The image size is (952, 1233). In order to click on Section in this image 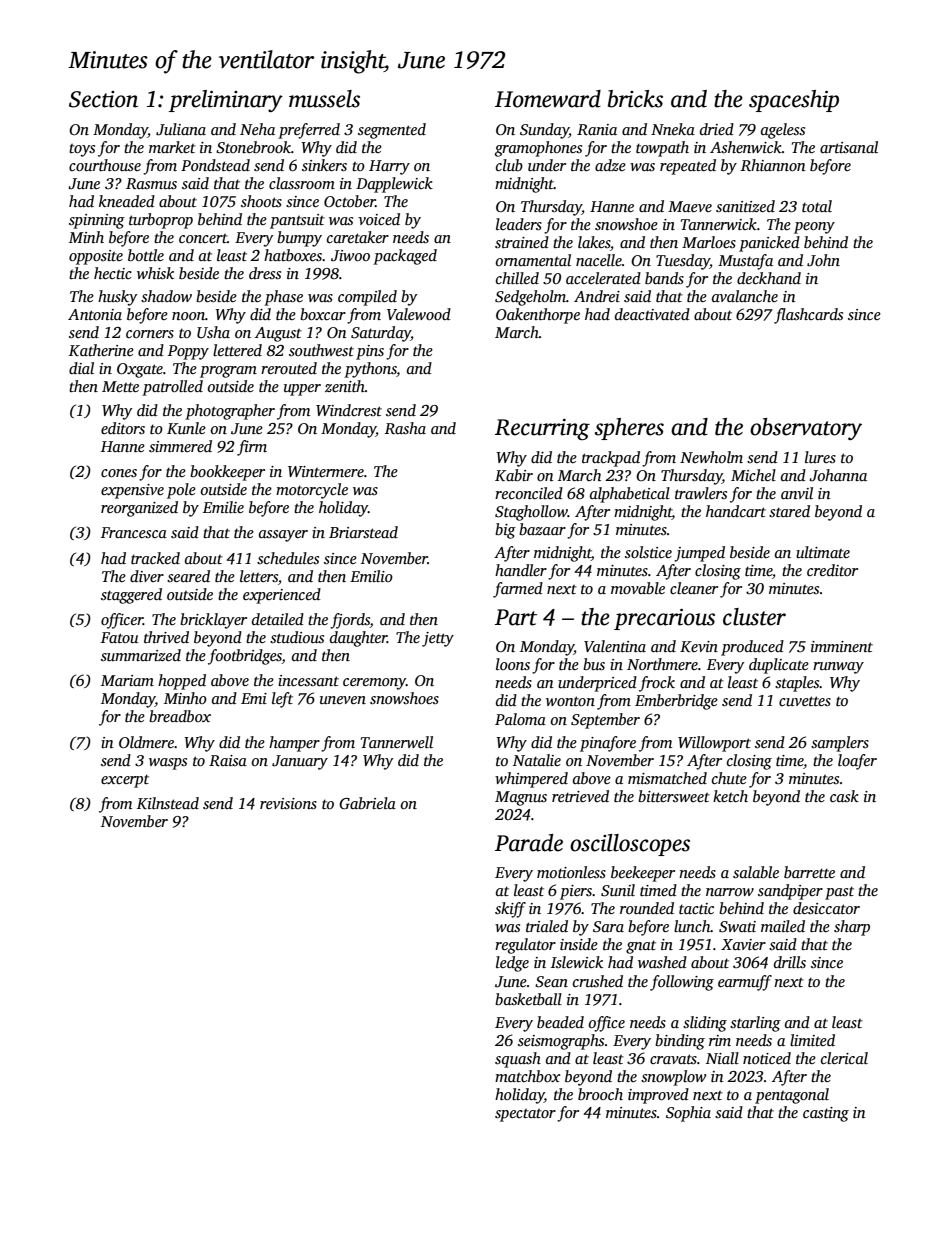, I will do `click(103, 99)`.
